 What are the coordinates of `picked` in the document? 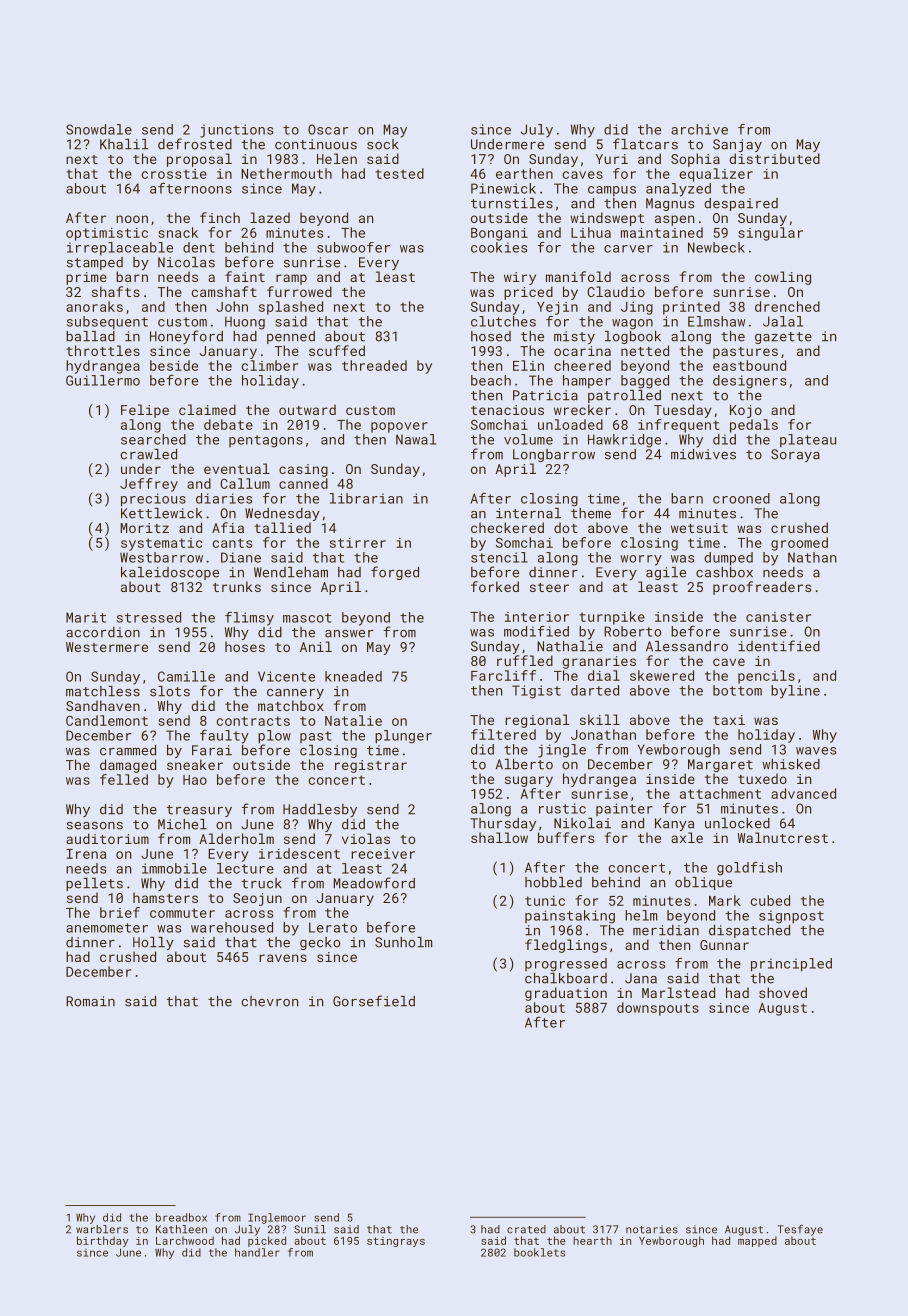 It's located at (267, 1241).
